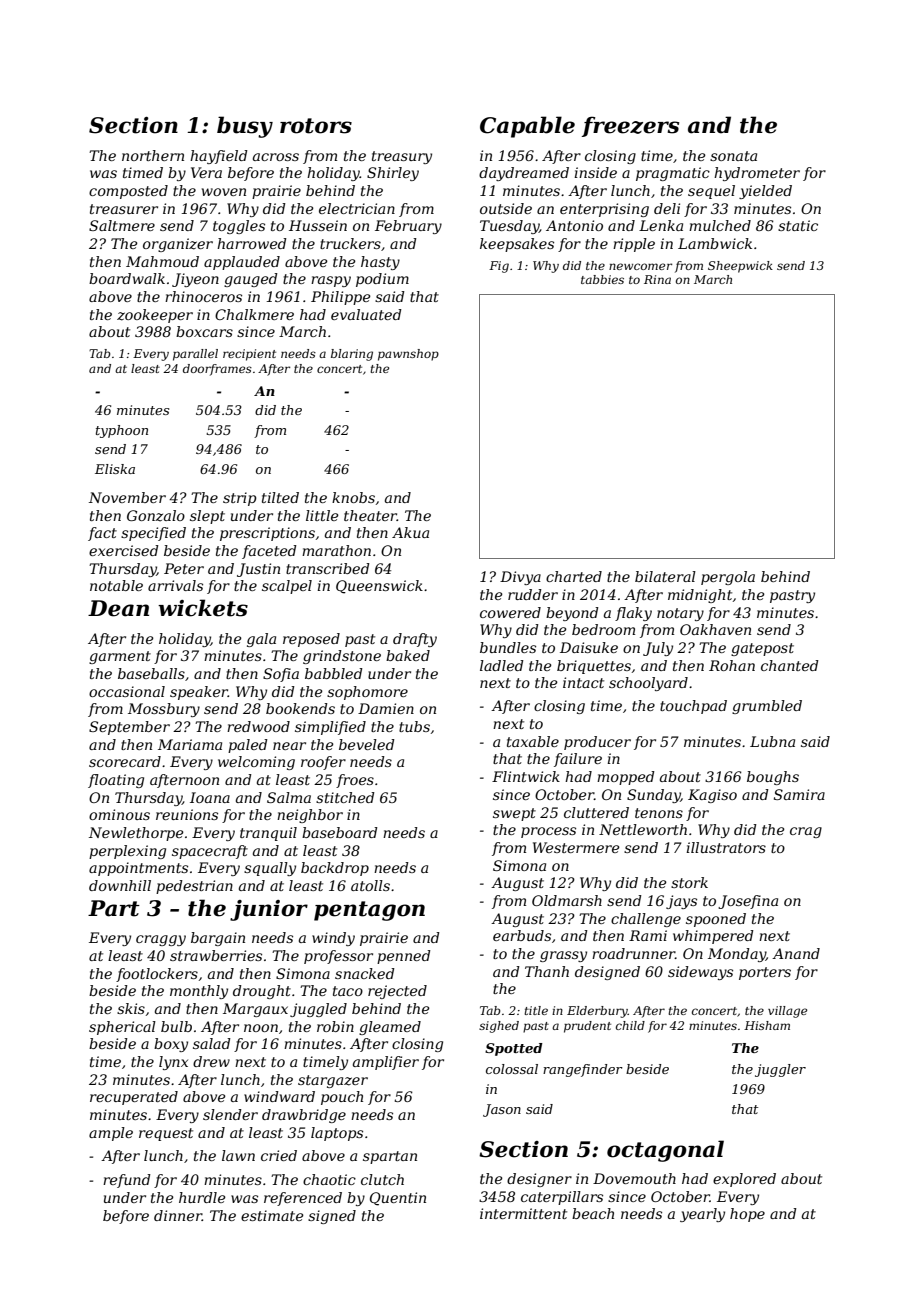  What do you see at coordinates (131, 1008) in the screenshot?
I see `skis` at bounding box center [131, 1008].
